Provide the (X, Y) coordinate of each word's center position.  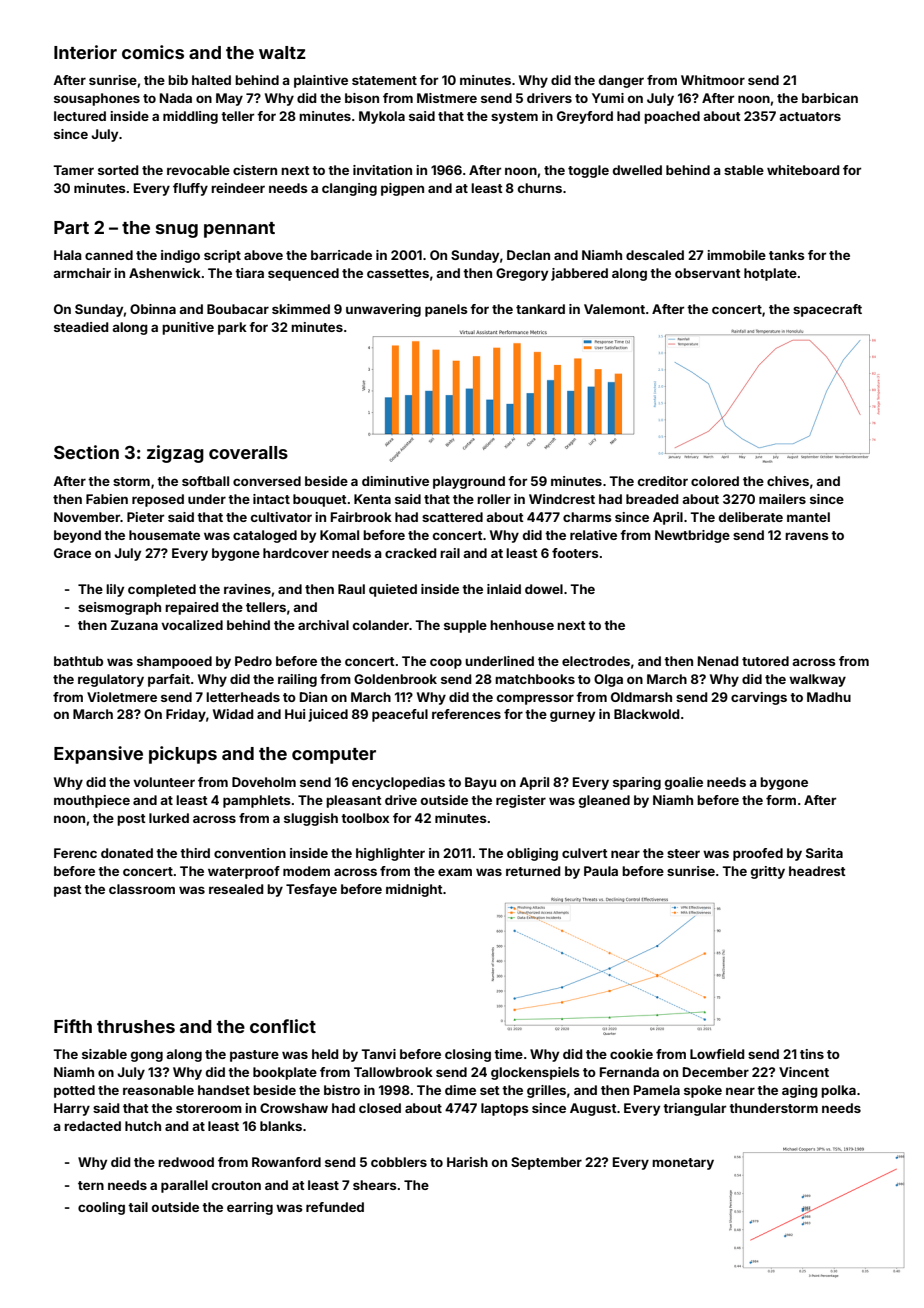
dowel (544, 589)
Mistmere (447, 98)
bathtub (78, 661)
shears (375, 1185)
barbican (830, 98)
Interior (85, 52)
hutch (143, 1126)
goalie (684, 783)
